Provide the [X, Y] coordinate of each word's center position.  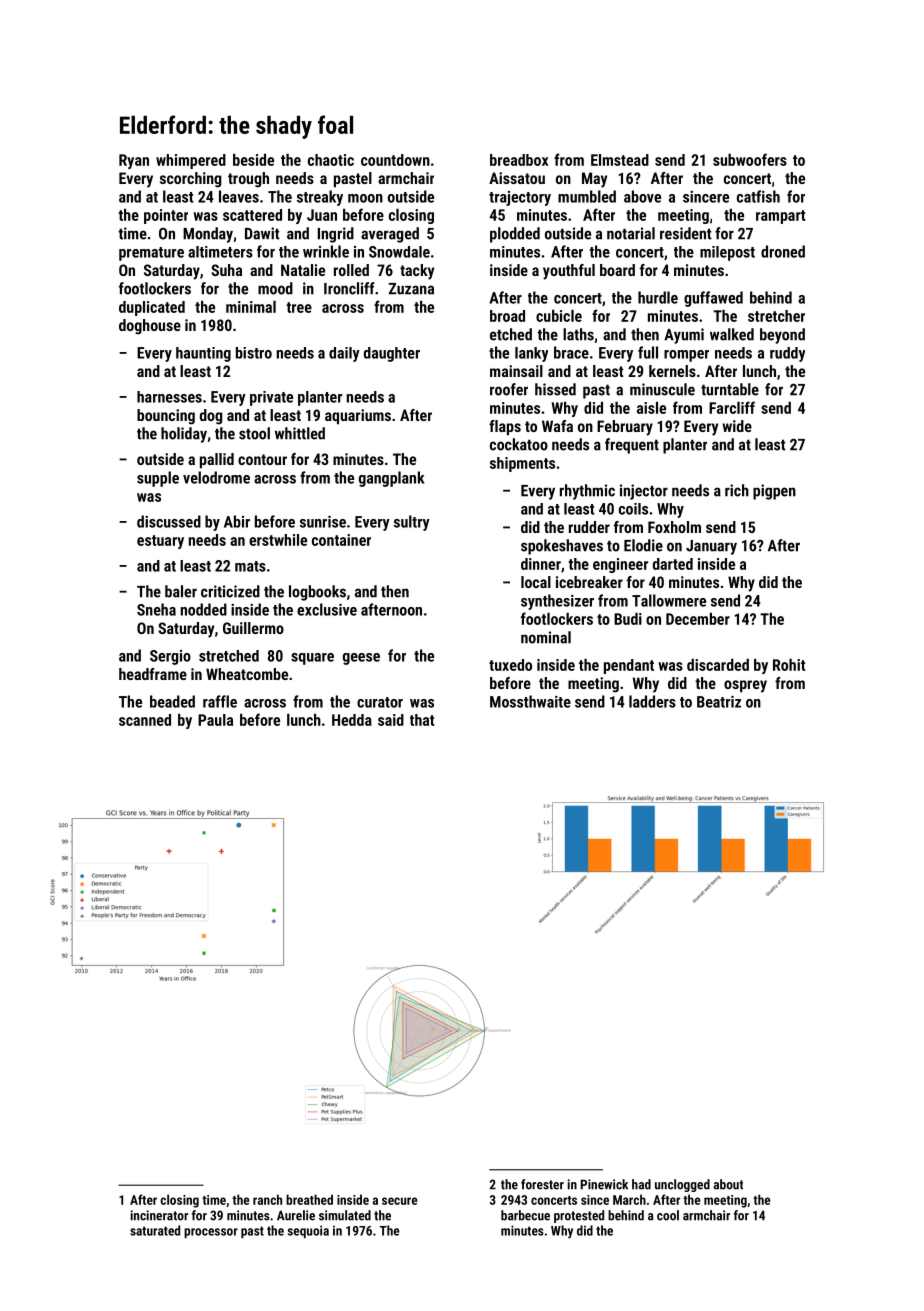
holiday [184, 435]
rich [737, 490]
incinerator [159, 1215]
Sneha [156, 609]
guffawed [713, 299]
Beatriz [719, 701]
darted [673, 564]
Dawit [262, 233]
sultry [412, 523]
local [536, 582]
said [391, 720]
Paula [215, 720]
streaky [320, 198]
